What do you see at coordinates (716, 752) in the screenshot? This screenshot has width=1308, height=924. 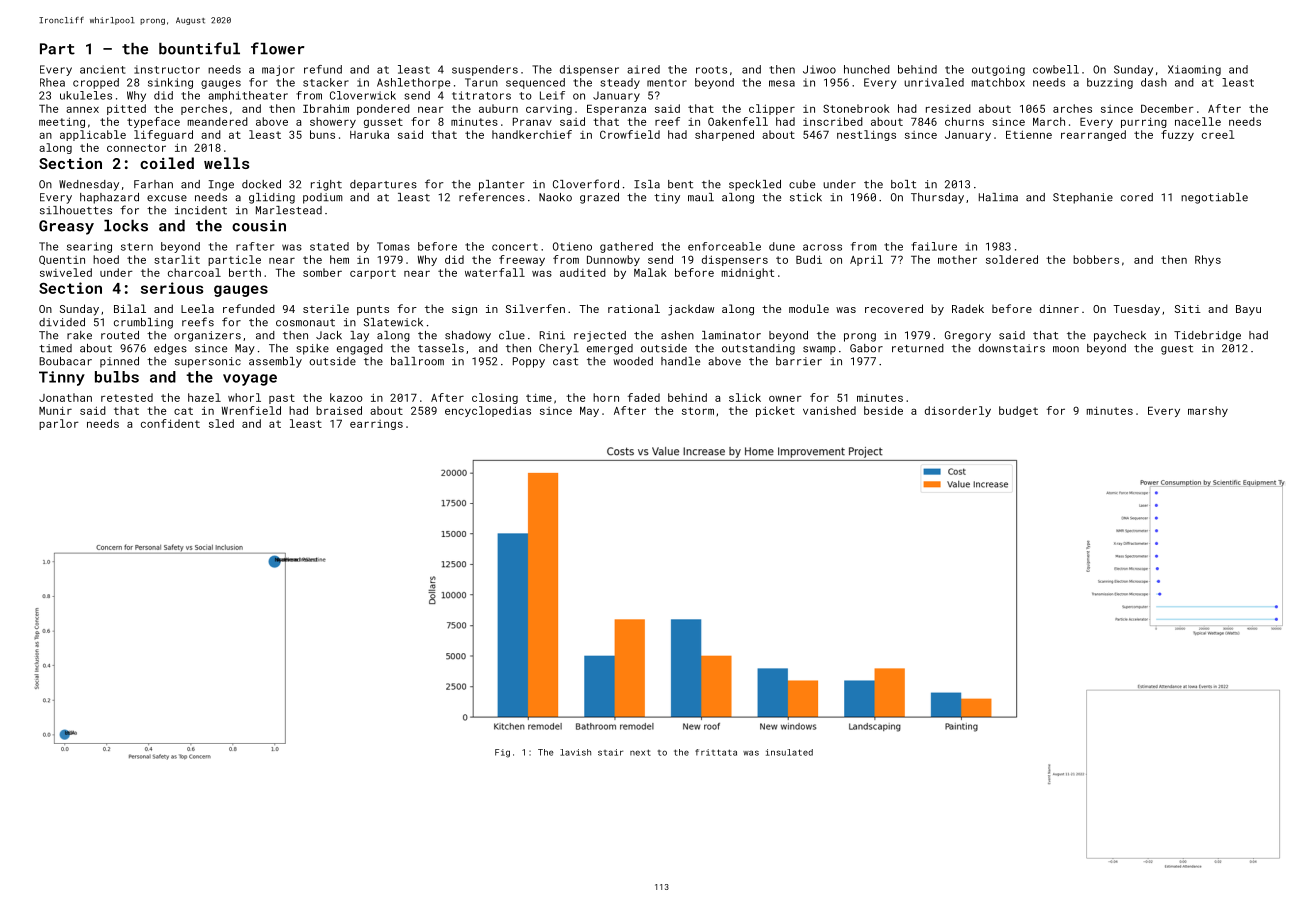 I see `frittata` at bounding box center [716, 752].
